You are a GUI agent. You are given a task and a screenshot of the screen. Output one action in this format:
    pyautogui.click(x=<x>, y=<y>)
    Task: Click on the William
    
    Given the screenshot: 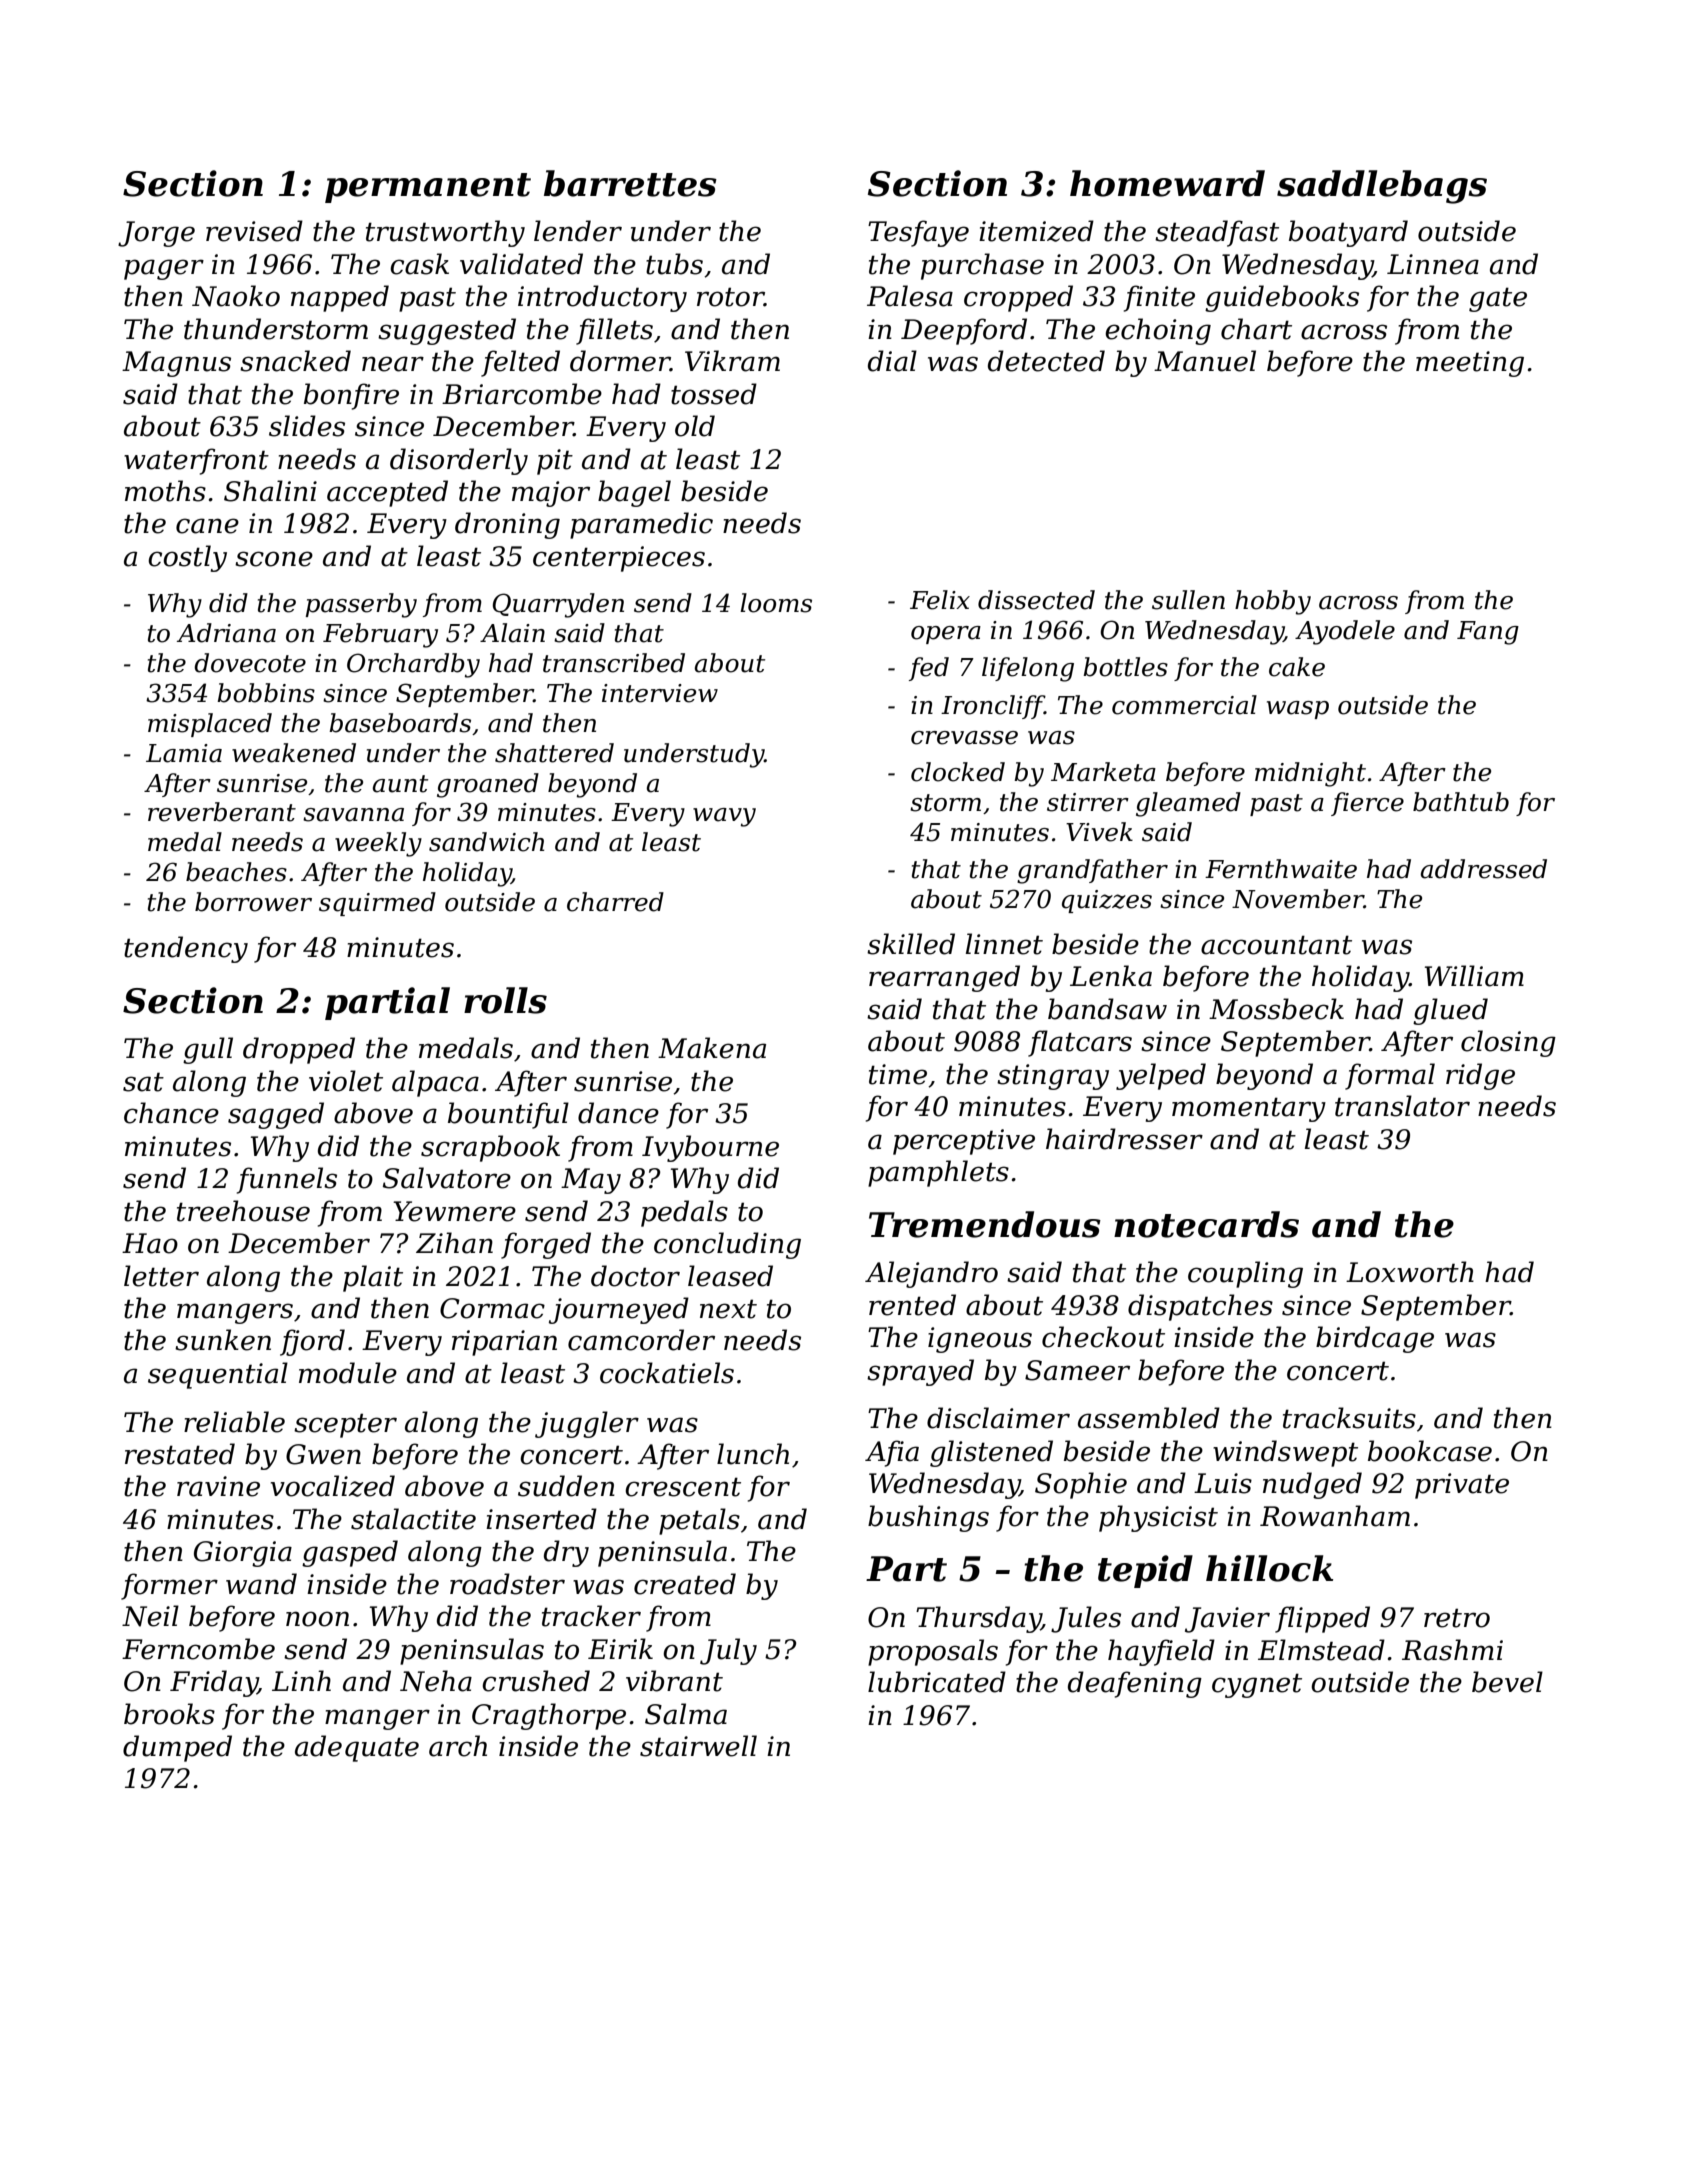 What is the action you would take?
    pyautogui.click(x=1474, y=976)
